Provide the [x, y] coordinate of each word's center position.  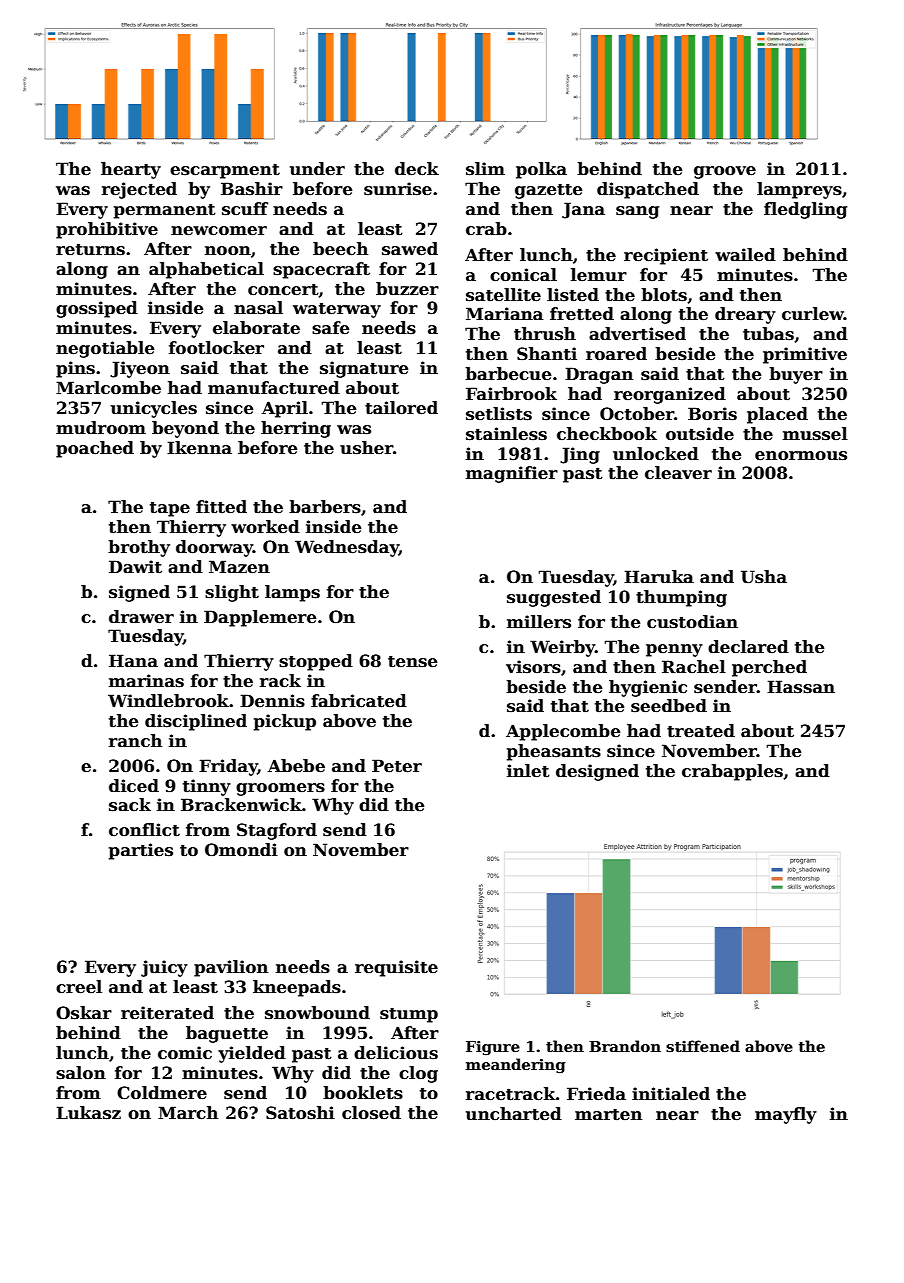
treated [701, 731]
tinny [207, 787]
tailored [401, 408]
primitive [805, 355]
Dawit [135, 567]
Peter [397, 766]
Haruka [659, 577]
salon [81, 1073]
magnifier [512, 474]
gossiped [97, 309]
